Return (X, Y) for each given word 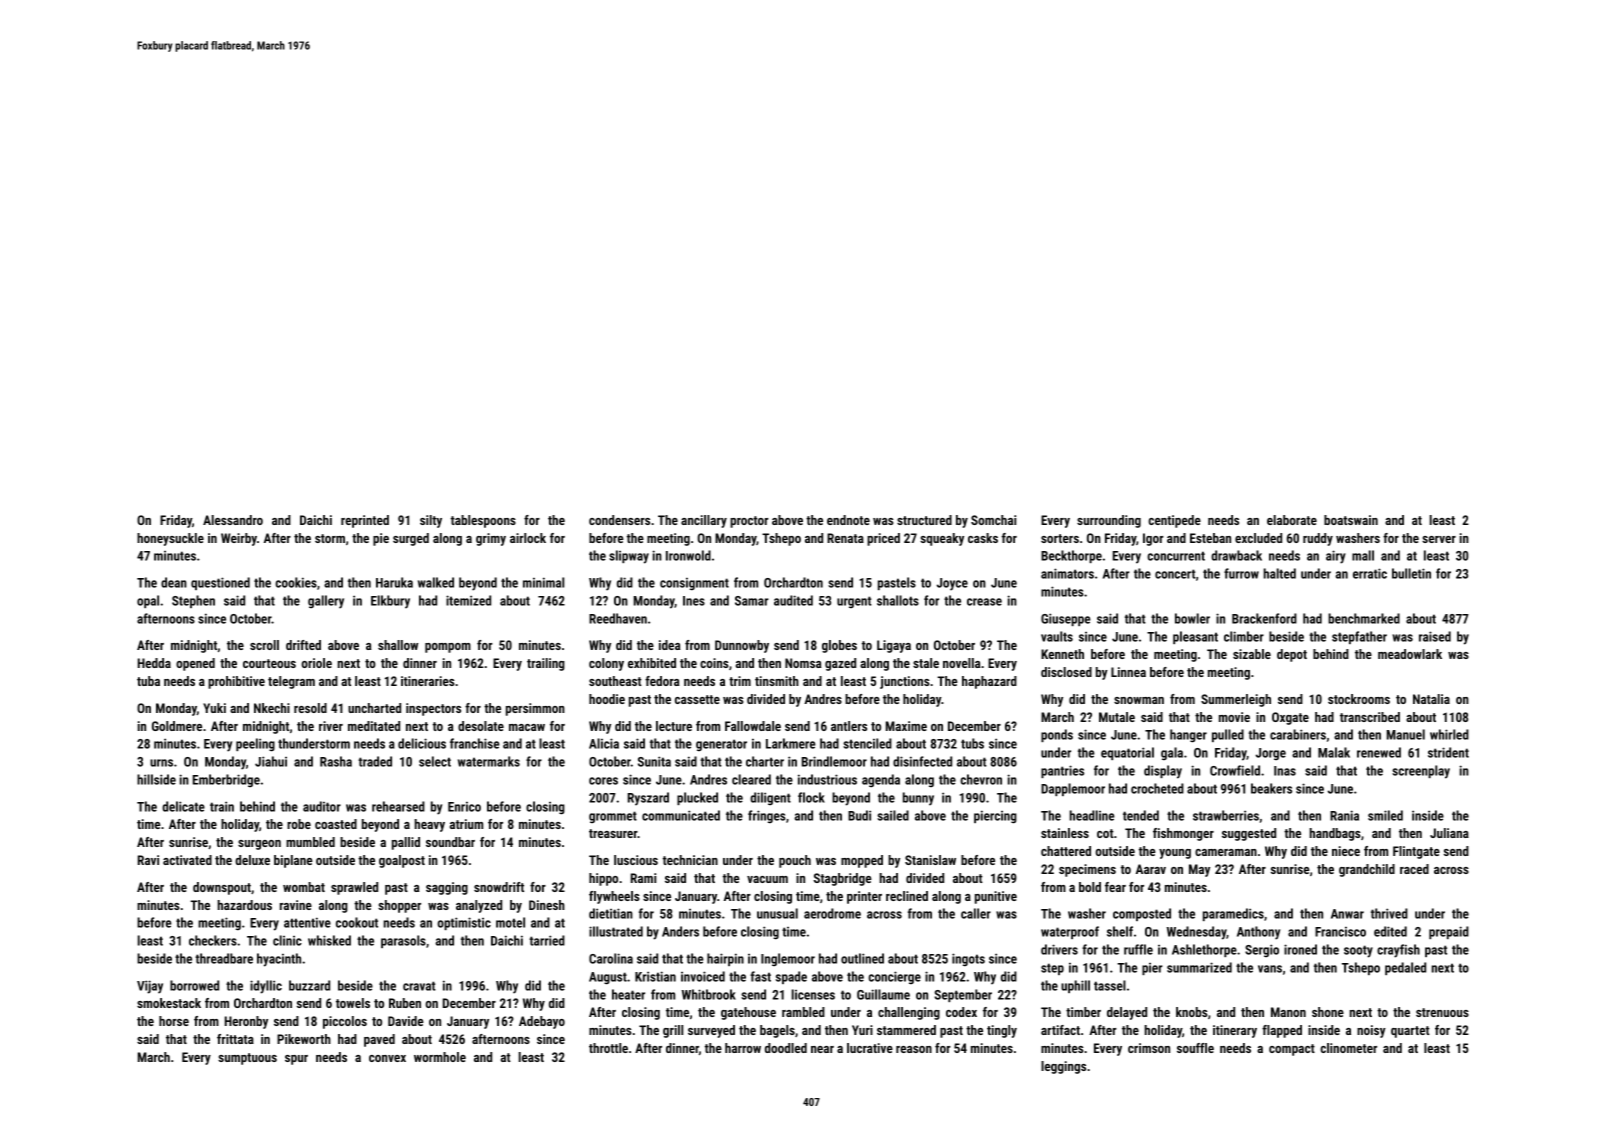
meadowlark (1410, 654)
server (1439, 539)
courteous (269, 663)
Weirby (239, 539)
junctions (905, 682)
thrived (1389, 913)
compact (1292, 1050)
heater (628, 994)
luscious (636, 860)
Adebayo (542, 1022)
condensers (619, 520)
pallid (406, 843)
